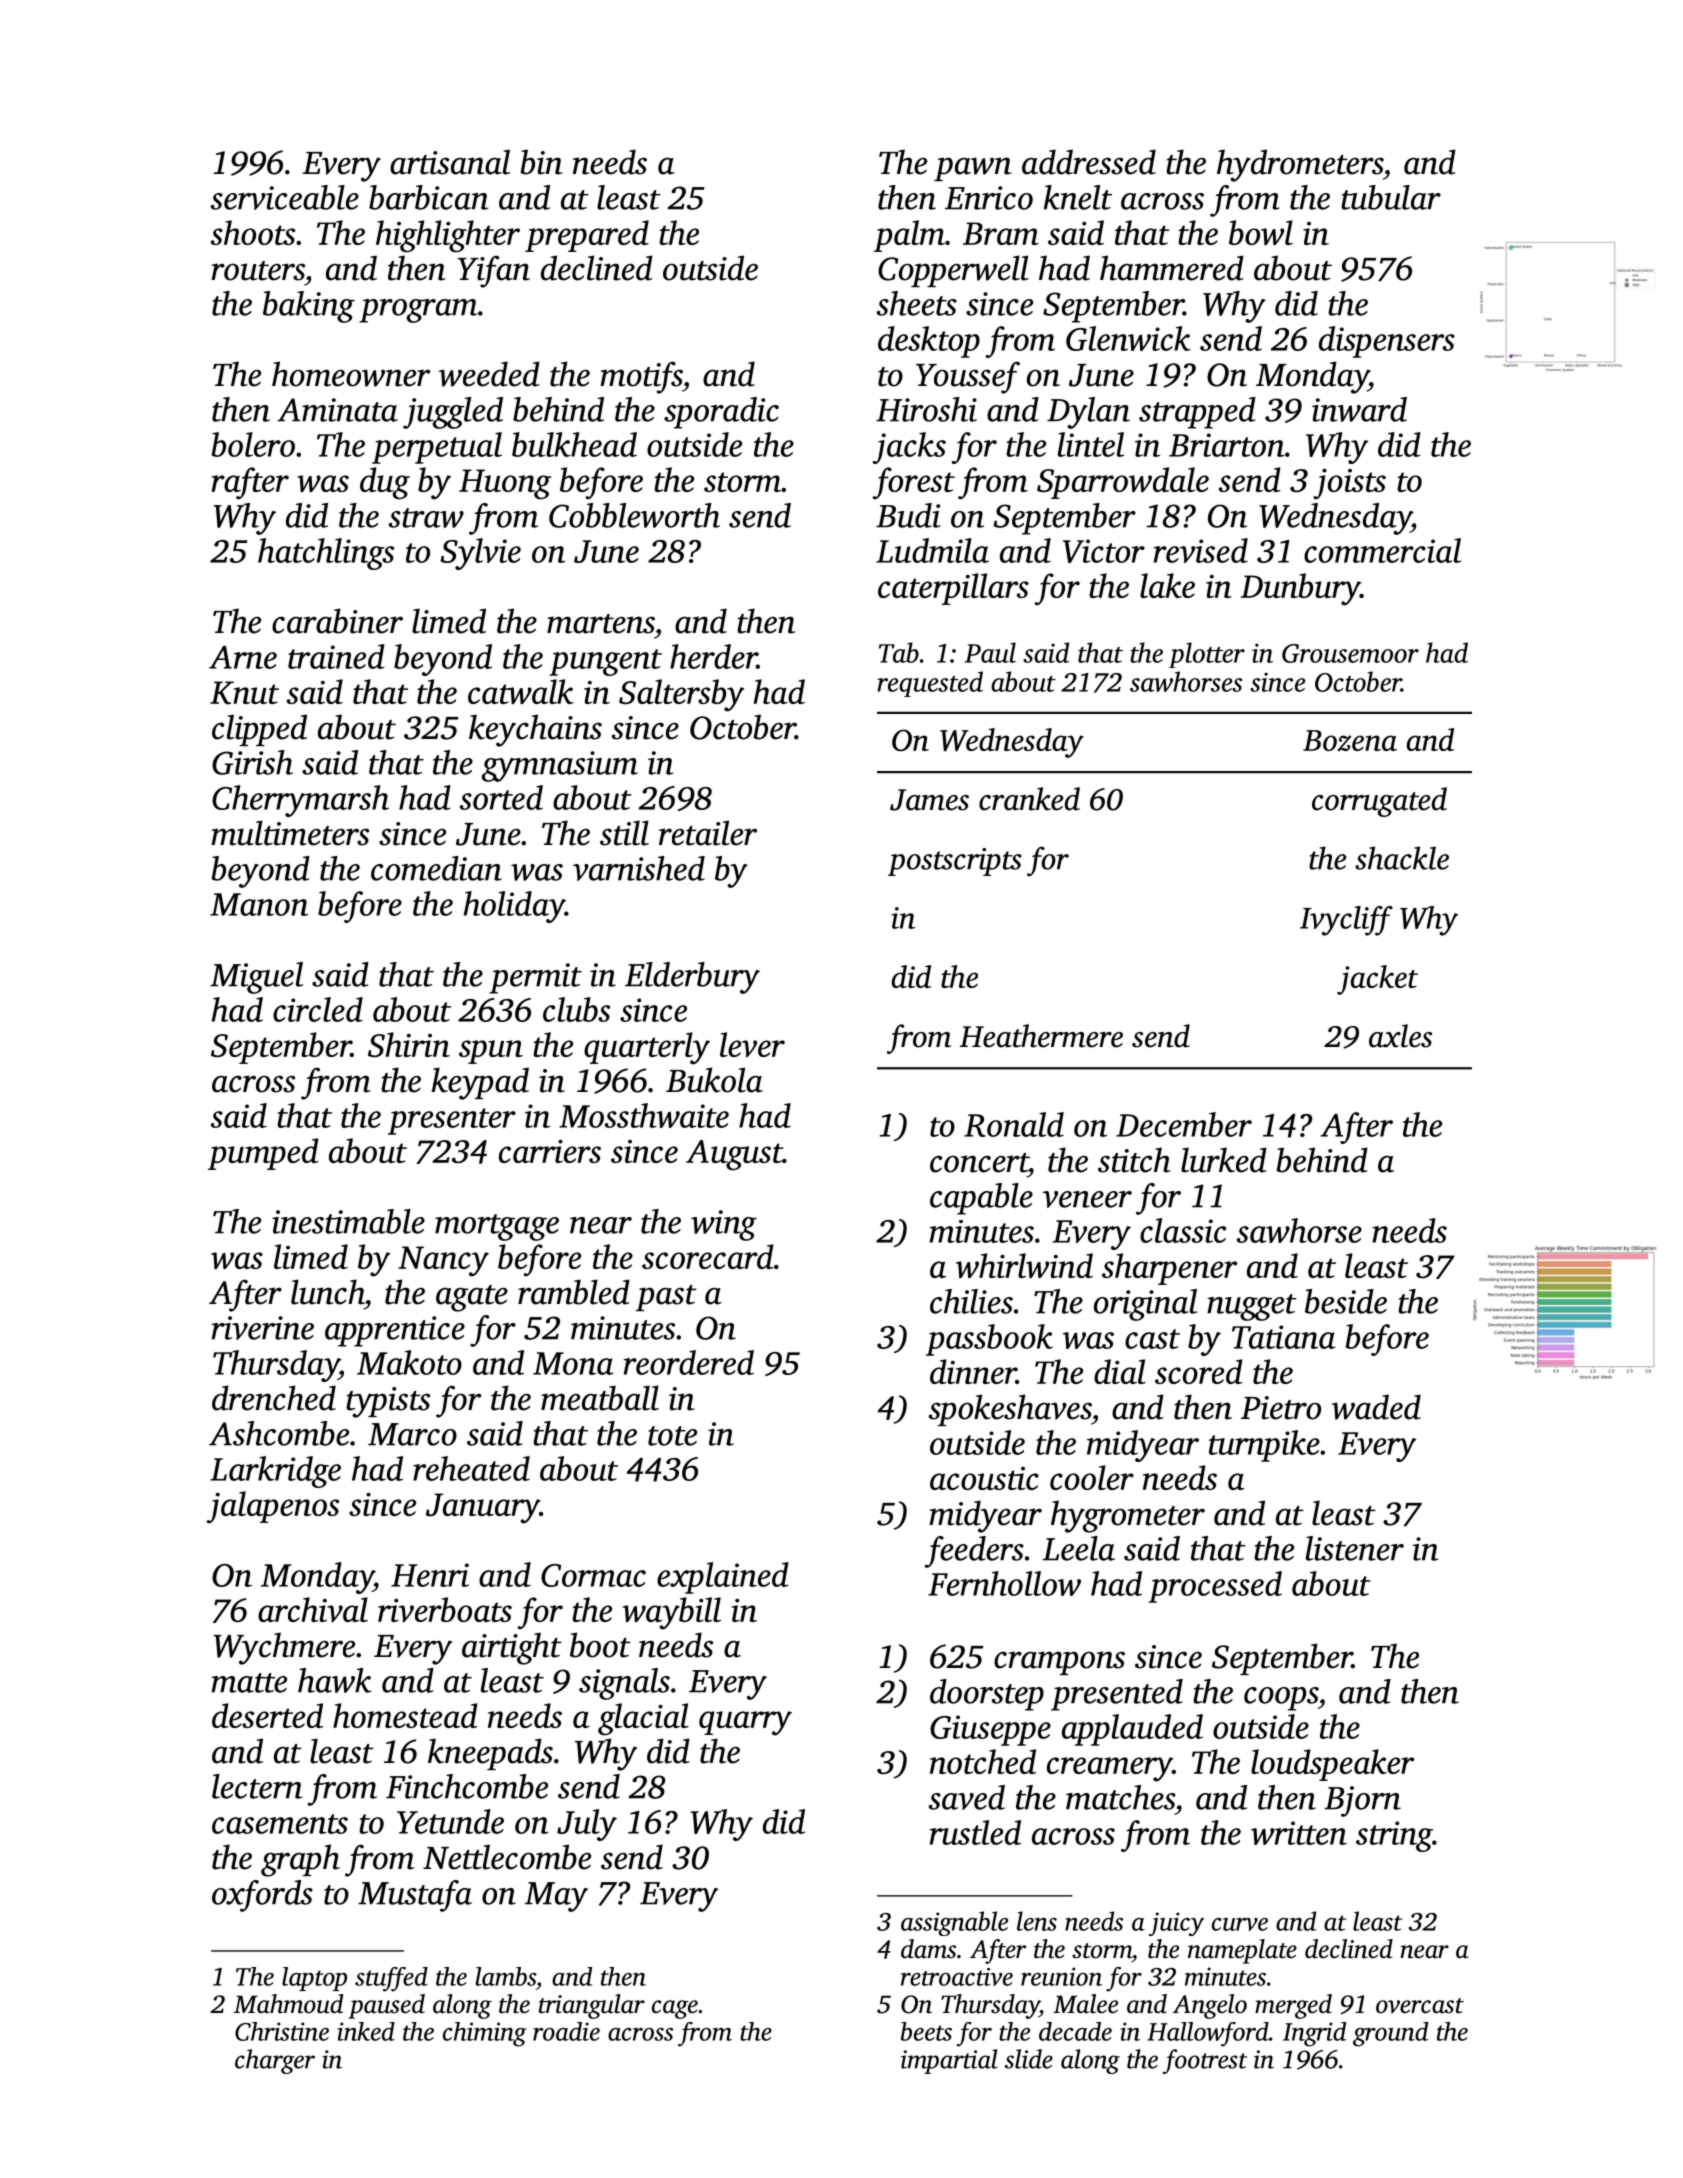 The height and width of the screenshot is (2178, 1683). I want to click on forest, so click(914, 483).
